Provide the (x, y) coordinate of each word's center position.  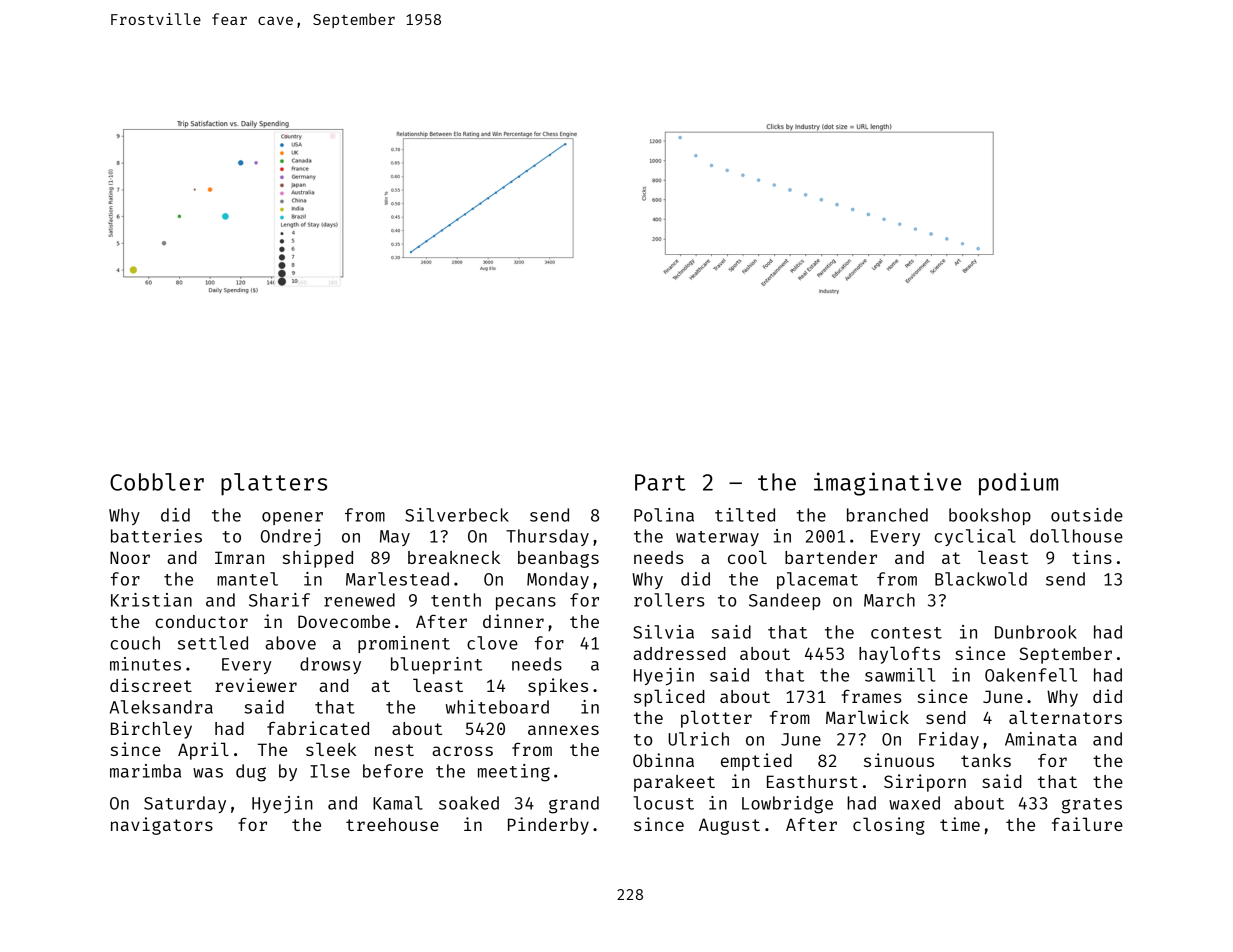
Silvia (663, 632)
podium (1018, 484)
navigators (162, 826)
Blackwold (981, 579)
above (290, 643)
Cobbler (157, 482)
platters (274, 484)
